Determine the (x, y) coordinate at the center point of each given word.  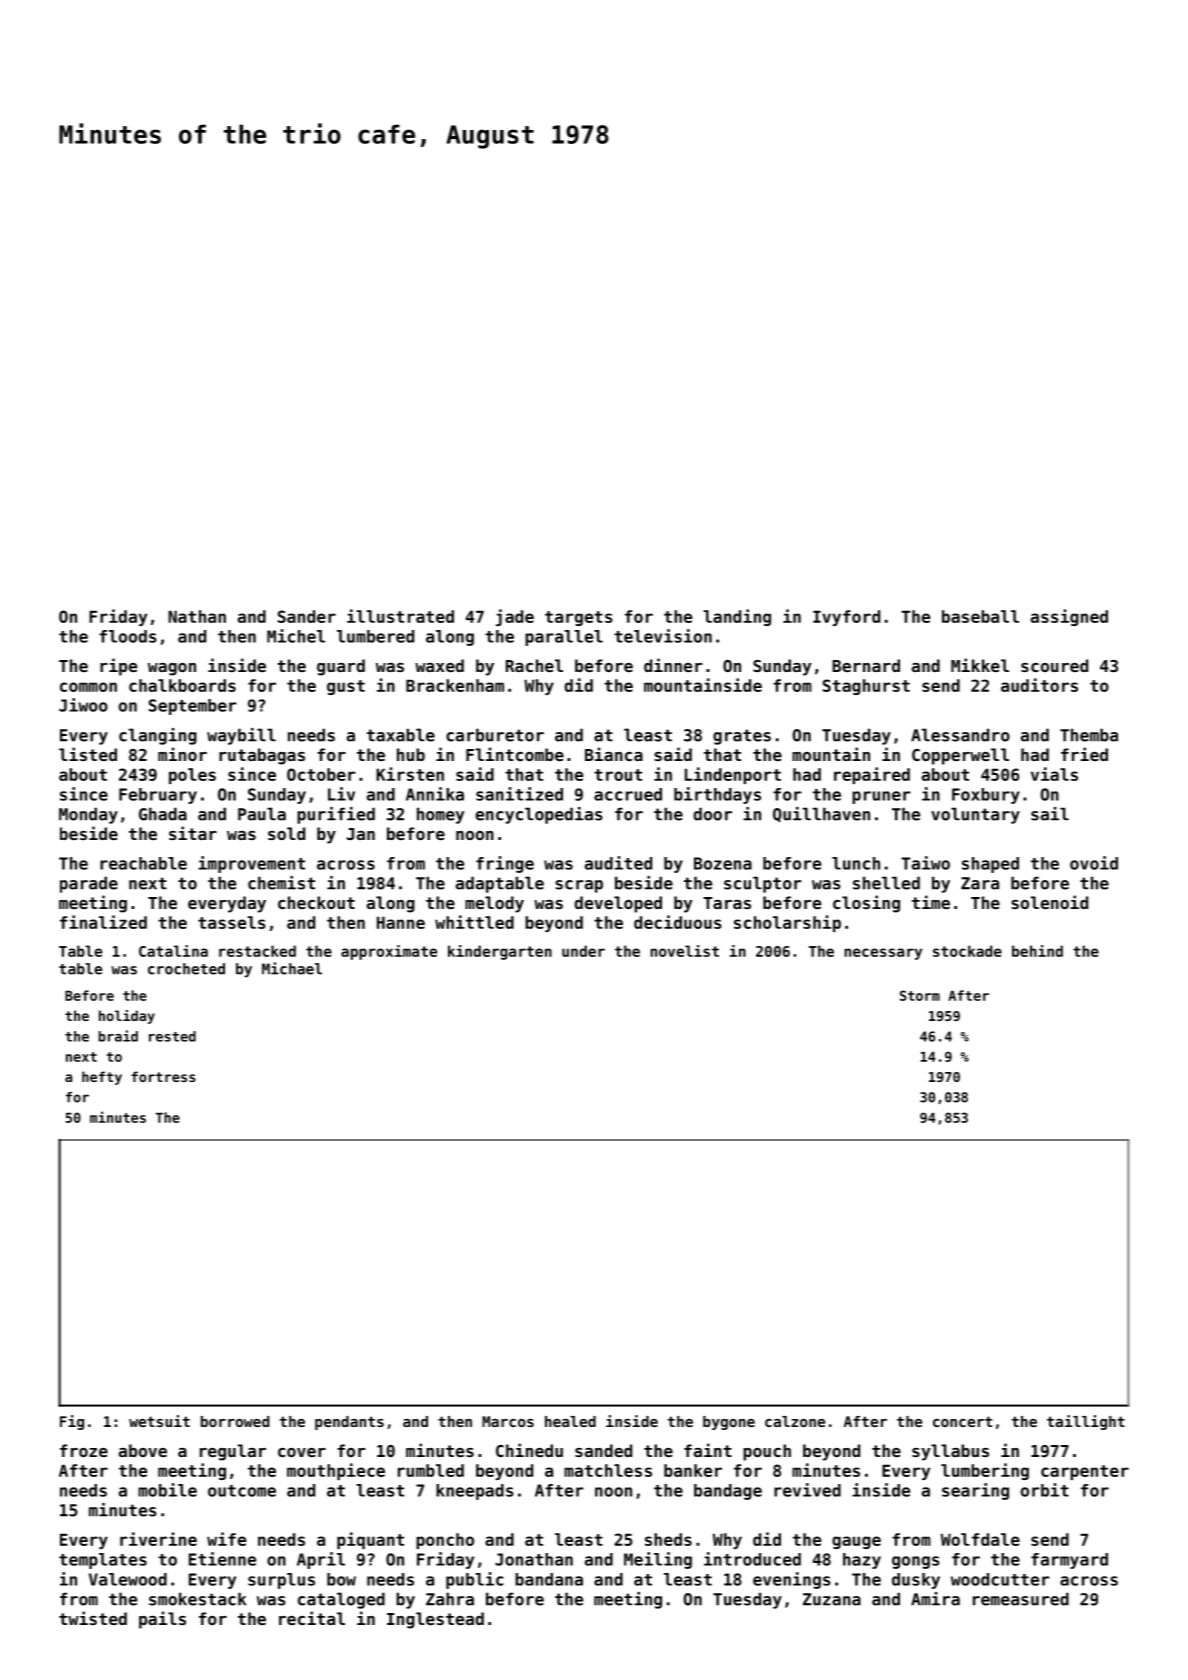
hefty (102, 1078)
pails (162, 1620)
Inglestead (435, 1620)
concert (962, 1421)
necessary (883, 954)
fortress (163, 1076)
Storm (920, 995)
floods (128, 636)
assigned (1069, 617)
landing (737, 617)
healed (570, 1421)
